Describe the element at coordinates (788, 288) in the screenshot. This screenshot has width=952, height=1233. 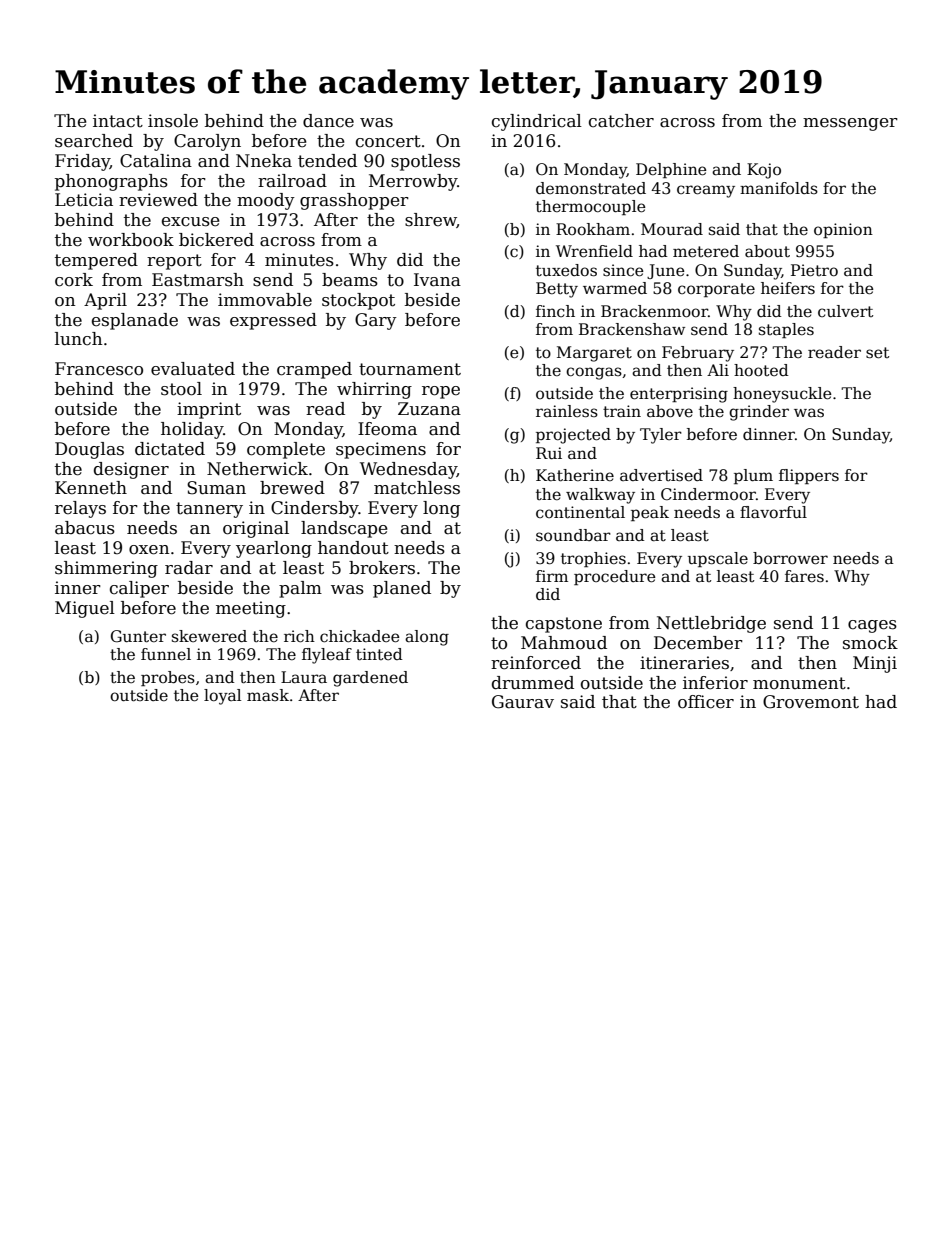
I see `heifers` at that location.
